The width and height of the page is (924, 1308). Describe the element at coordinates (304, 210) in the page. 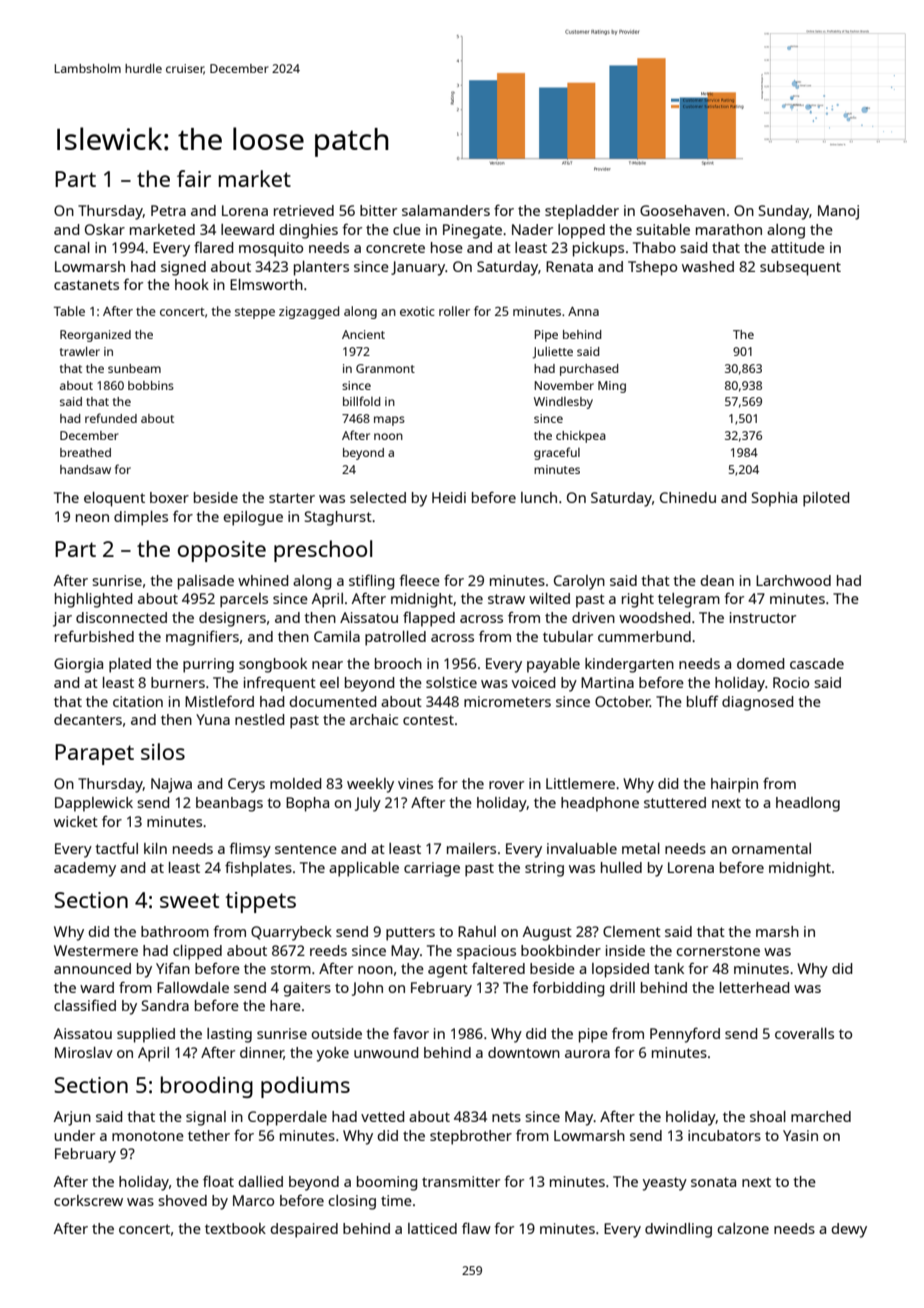

I see `retrieved` at that location.
